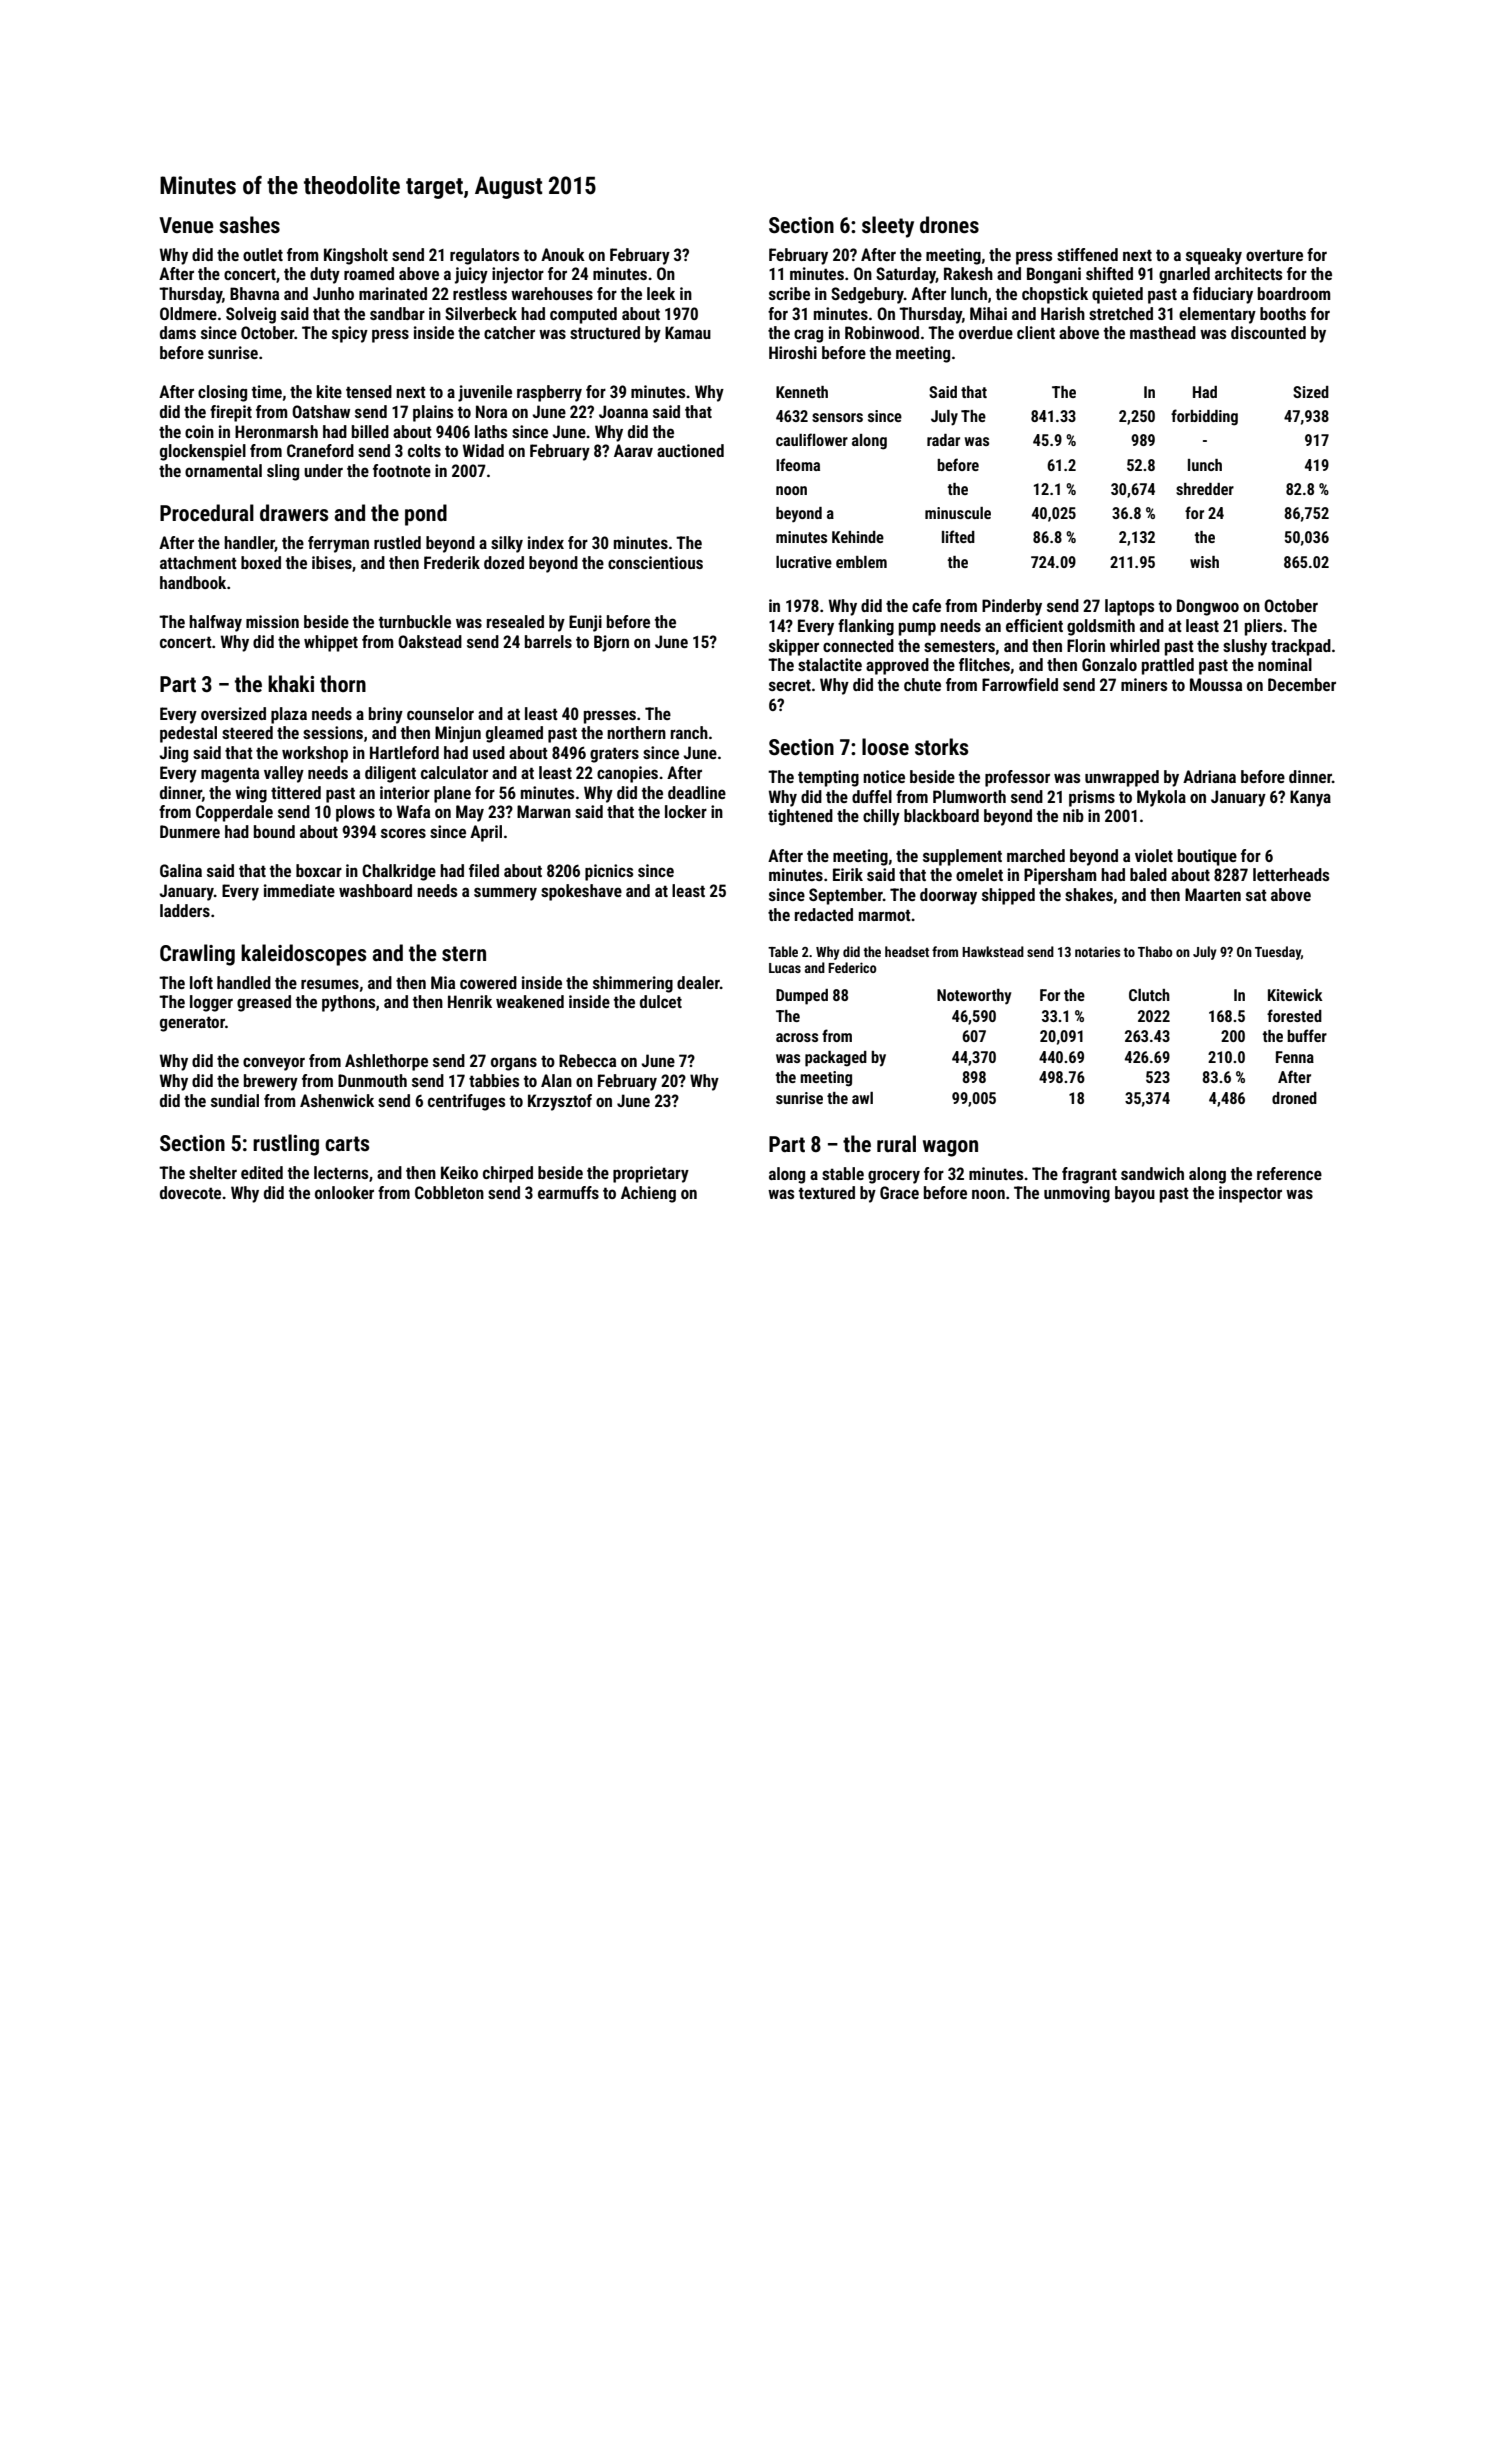 The image size is (1496, 2464). What do you see at coordinates (798, 464) in the screenshot?
I see `Ifeoma` at bounding box center [798, 464].
